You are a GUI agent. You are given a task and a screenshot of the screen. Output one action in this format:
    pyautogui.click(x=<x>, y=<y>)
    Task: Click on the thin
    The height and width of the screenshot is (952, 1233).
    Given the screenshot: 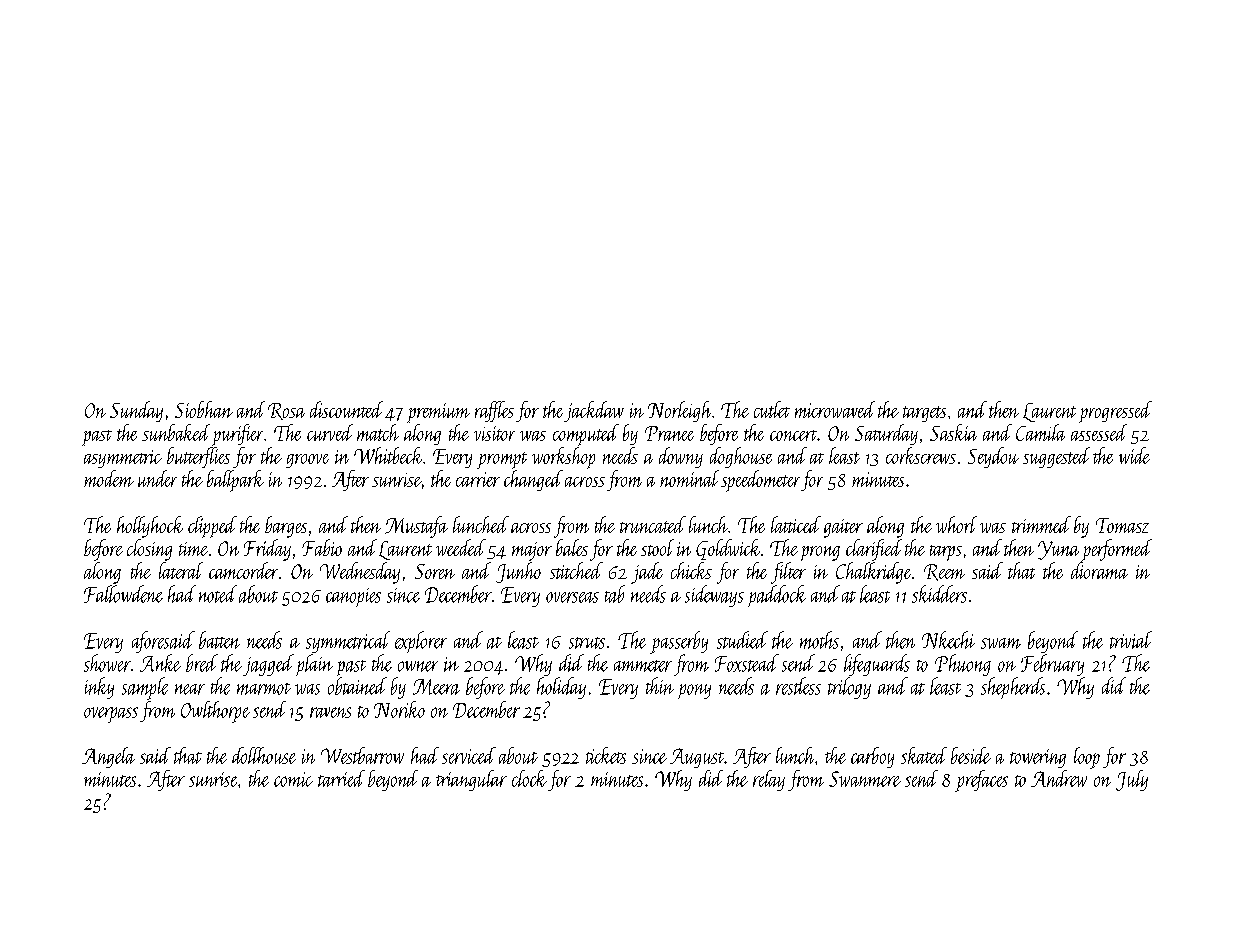 What is the action you would take?
    pyautogui.click(x=660, y=686)
